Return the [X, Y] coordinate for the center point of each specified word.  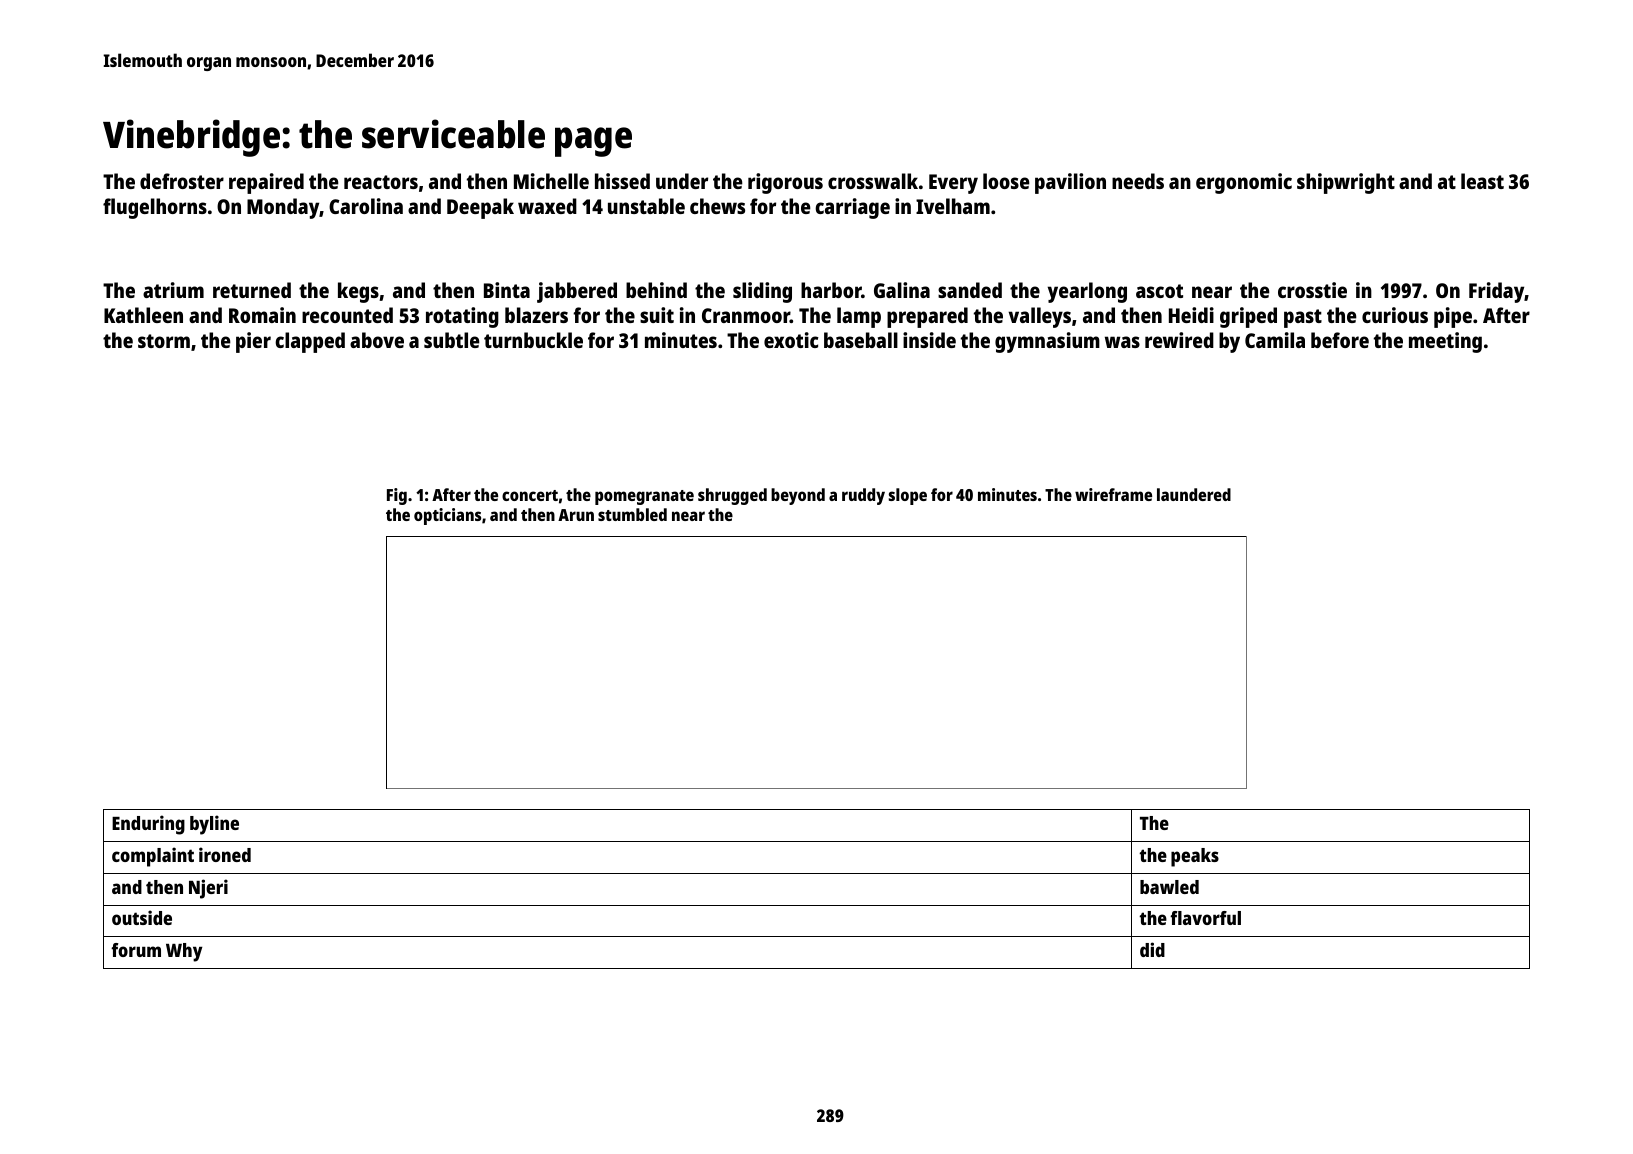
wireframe [1113, 494]
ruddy [863, 496]
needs [1138, 181]
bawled [1169, 887]
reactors [381, 182]
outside [142, 917]
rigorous [785, 183]
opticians [447, 516]
